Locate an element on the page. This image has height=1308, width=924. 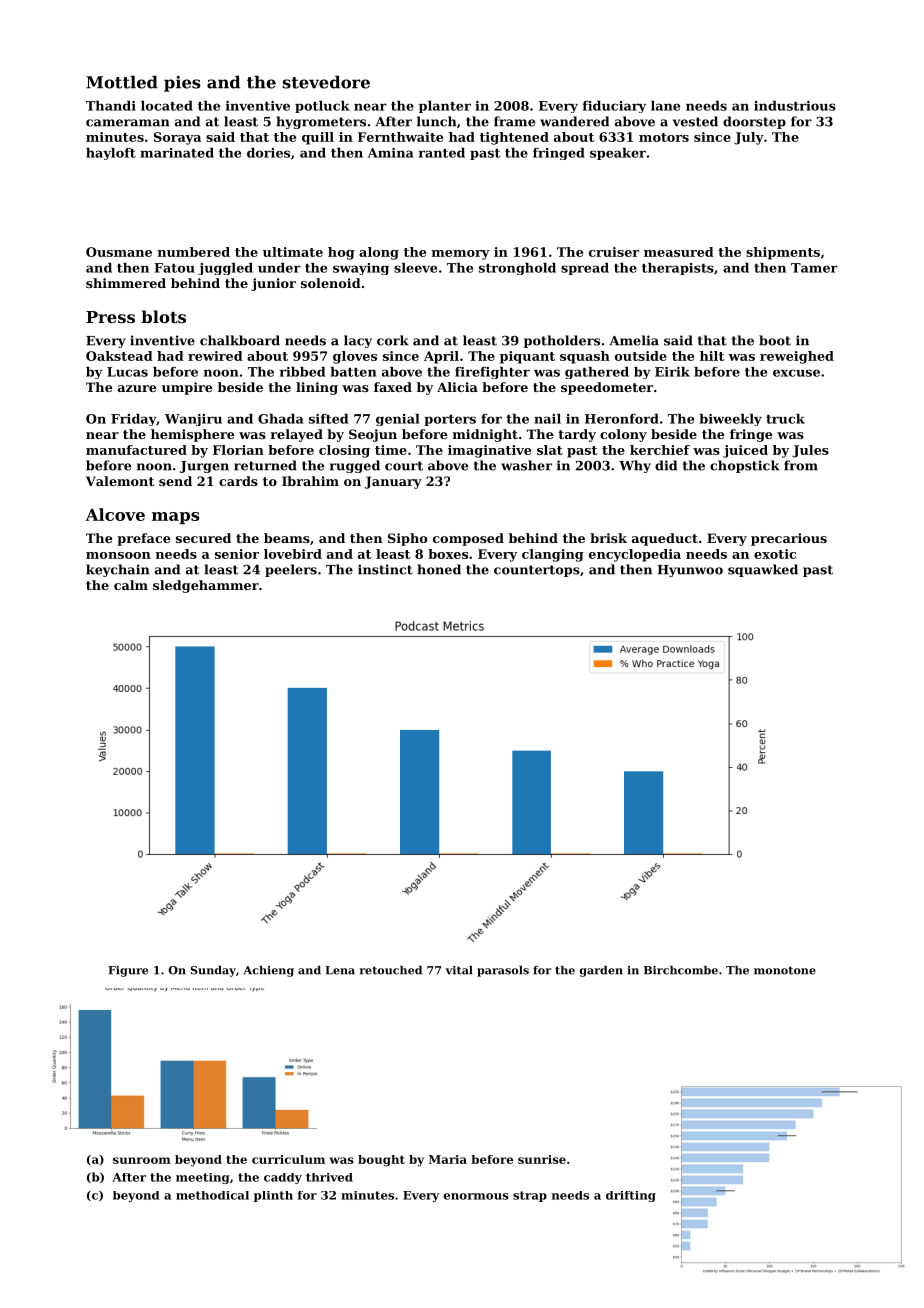
sledgehammer is located at coordinates (206, 586).
